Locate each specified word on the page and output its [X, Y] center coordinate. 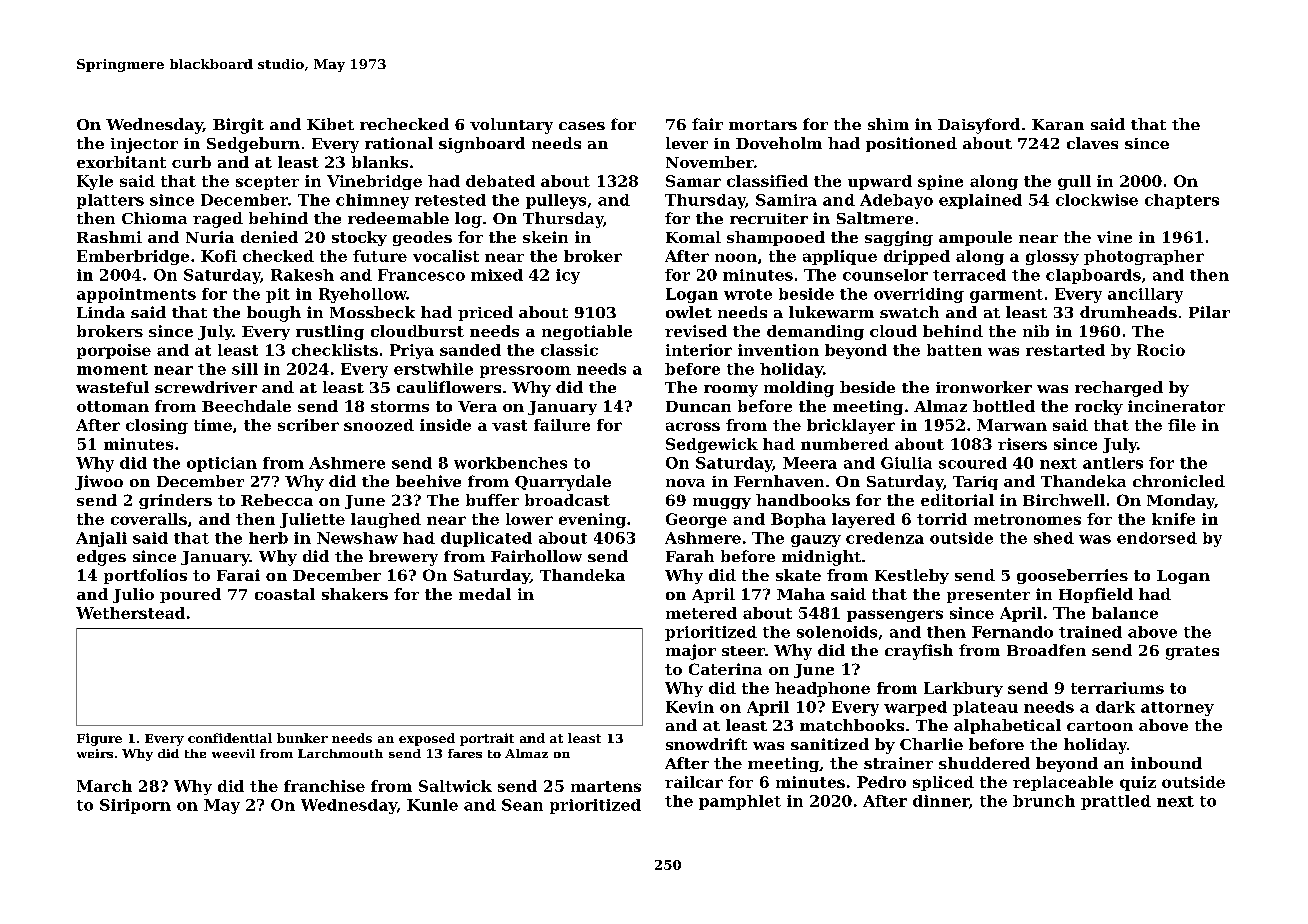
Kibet [330, 124]
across [693, 426]
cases [582, 126]
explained [980, 201]
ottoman [113, 406]
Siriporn [135, 806]
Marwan [1012, 425]
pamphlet [740, 802]
